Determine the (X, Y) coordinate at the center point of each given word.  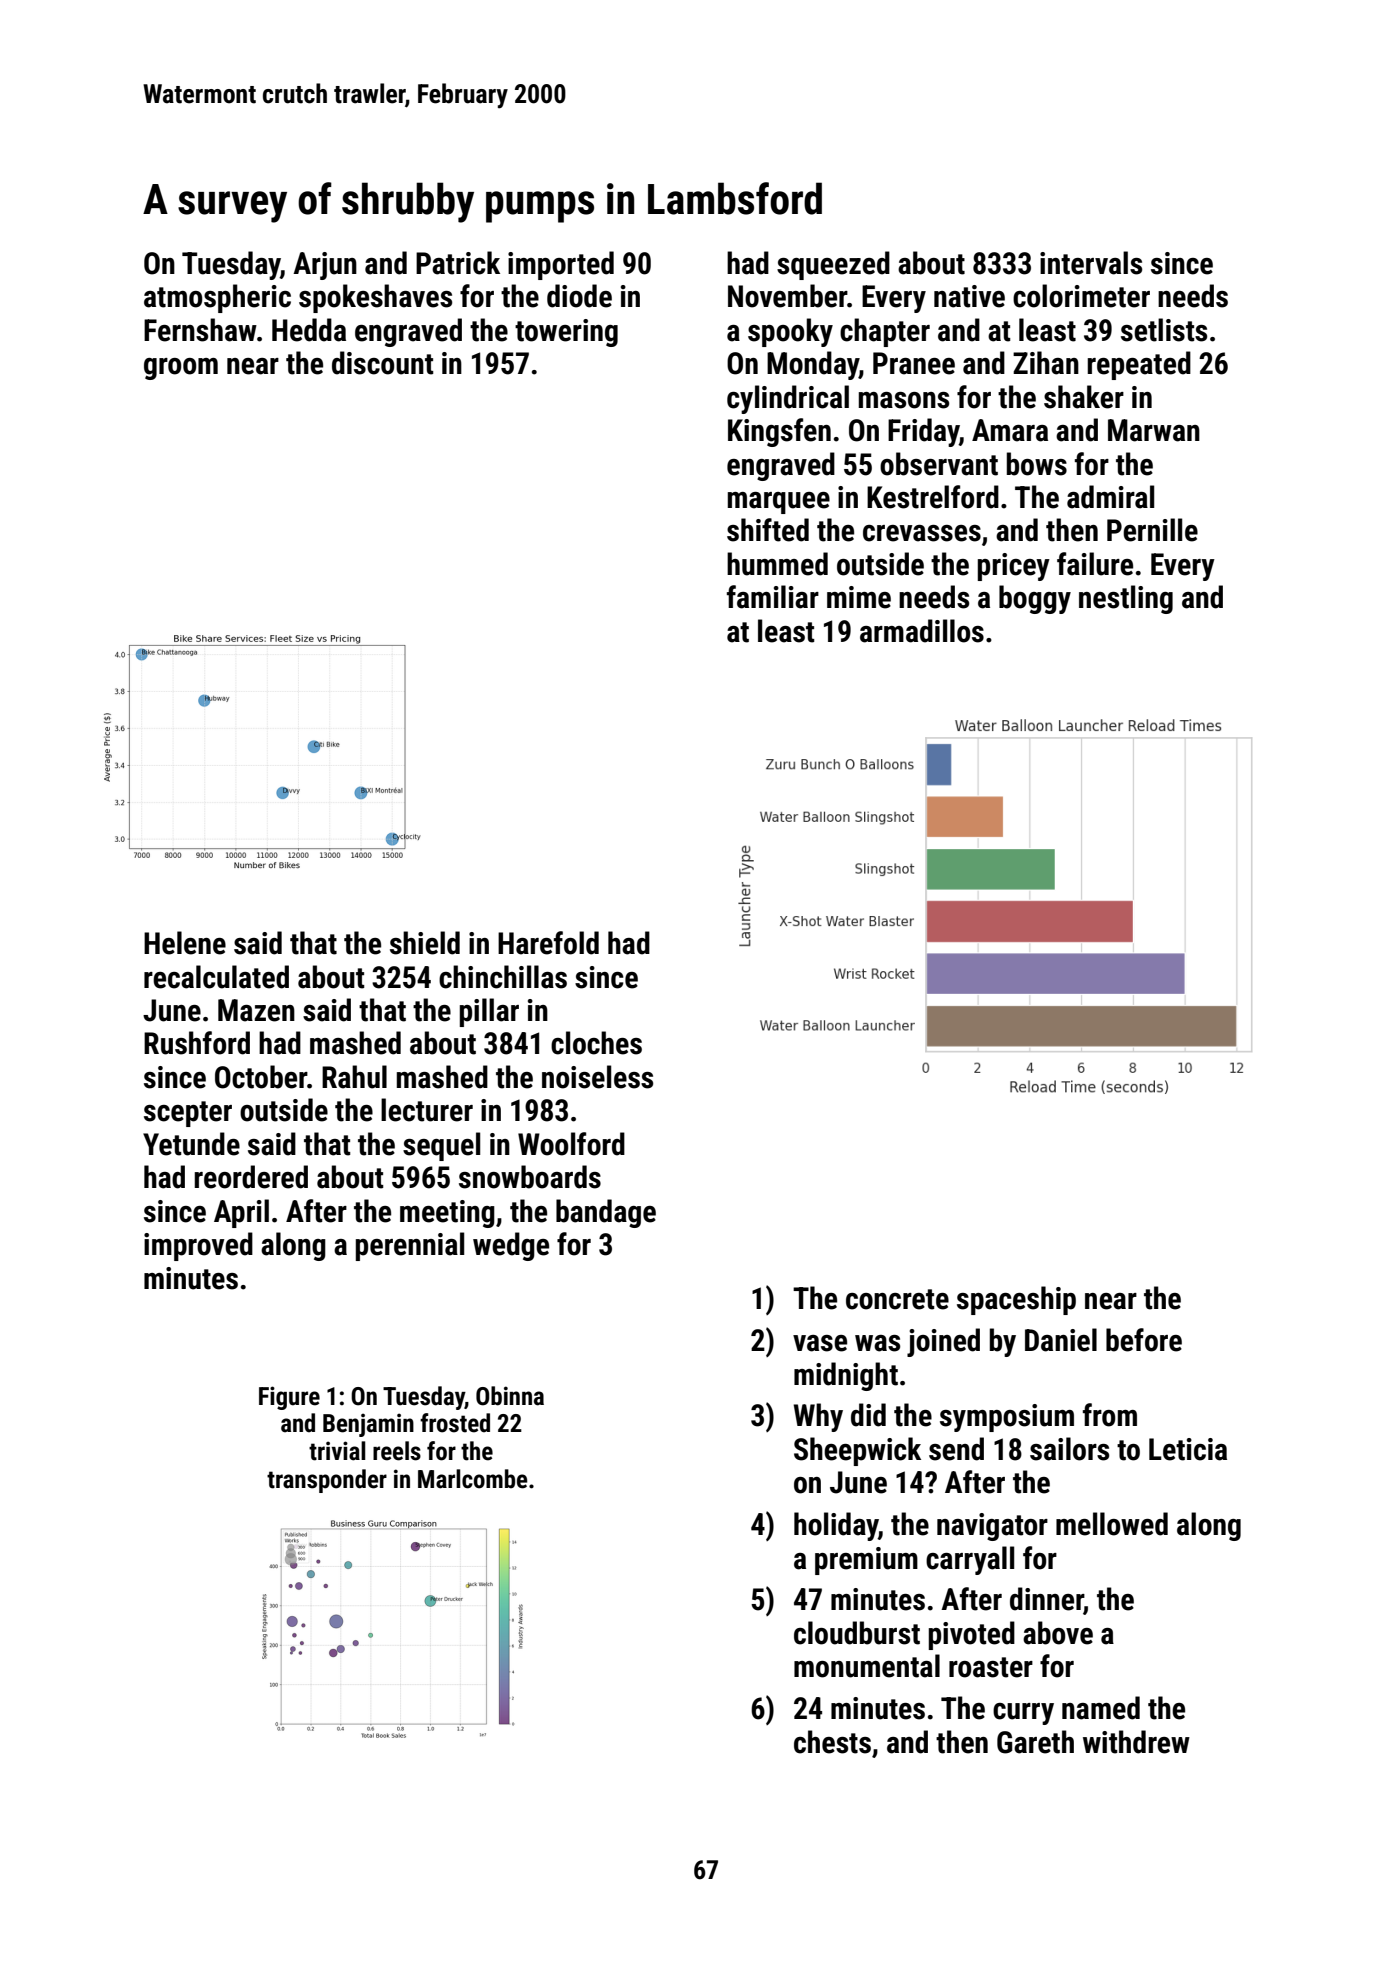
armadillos (922, 631)
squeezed (833, 265)
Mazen (256, 1010)
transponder (327, 1481)
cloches (596, 1043)
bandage (606, 1213)
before (1144, 1340)
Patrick (458, 263)
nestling (1126, 599)
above (1058, 1633)
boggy (1035, 599)
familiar (773, 597)
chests (832, 1742)
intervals (1091, 263)
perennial (410, 1246)
